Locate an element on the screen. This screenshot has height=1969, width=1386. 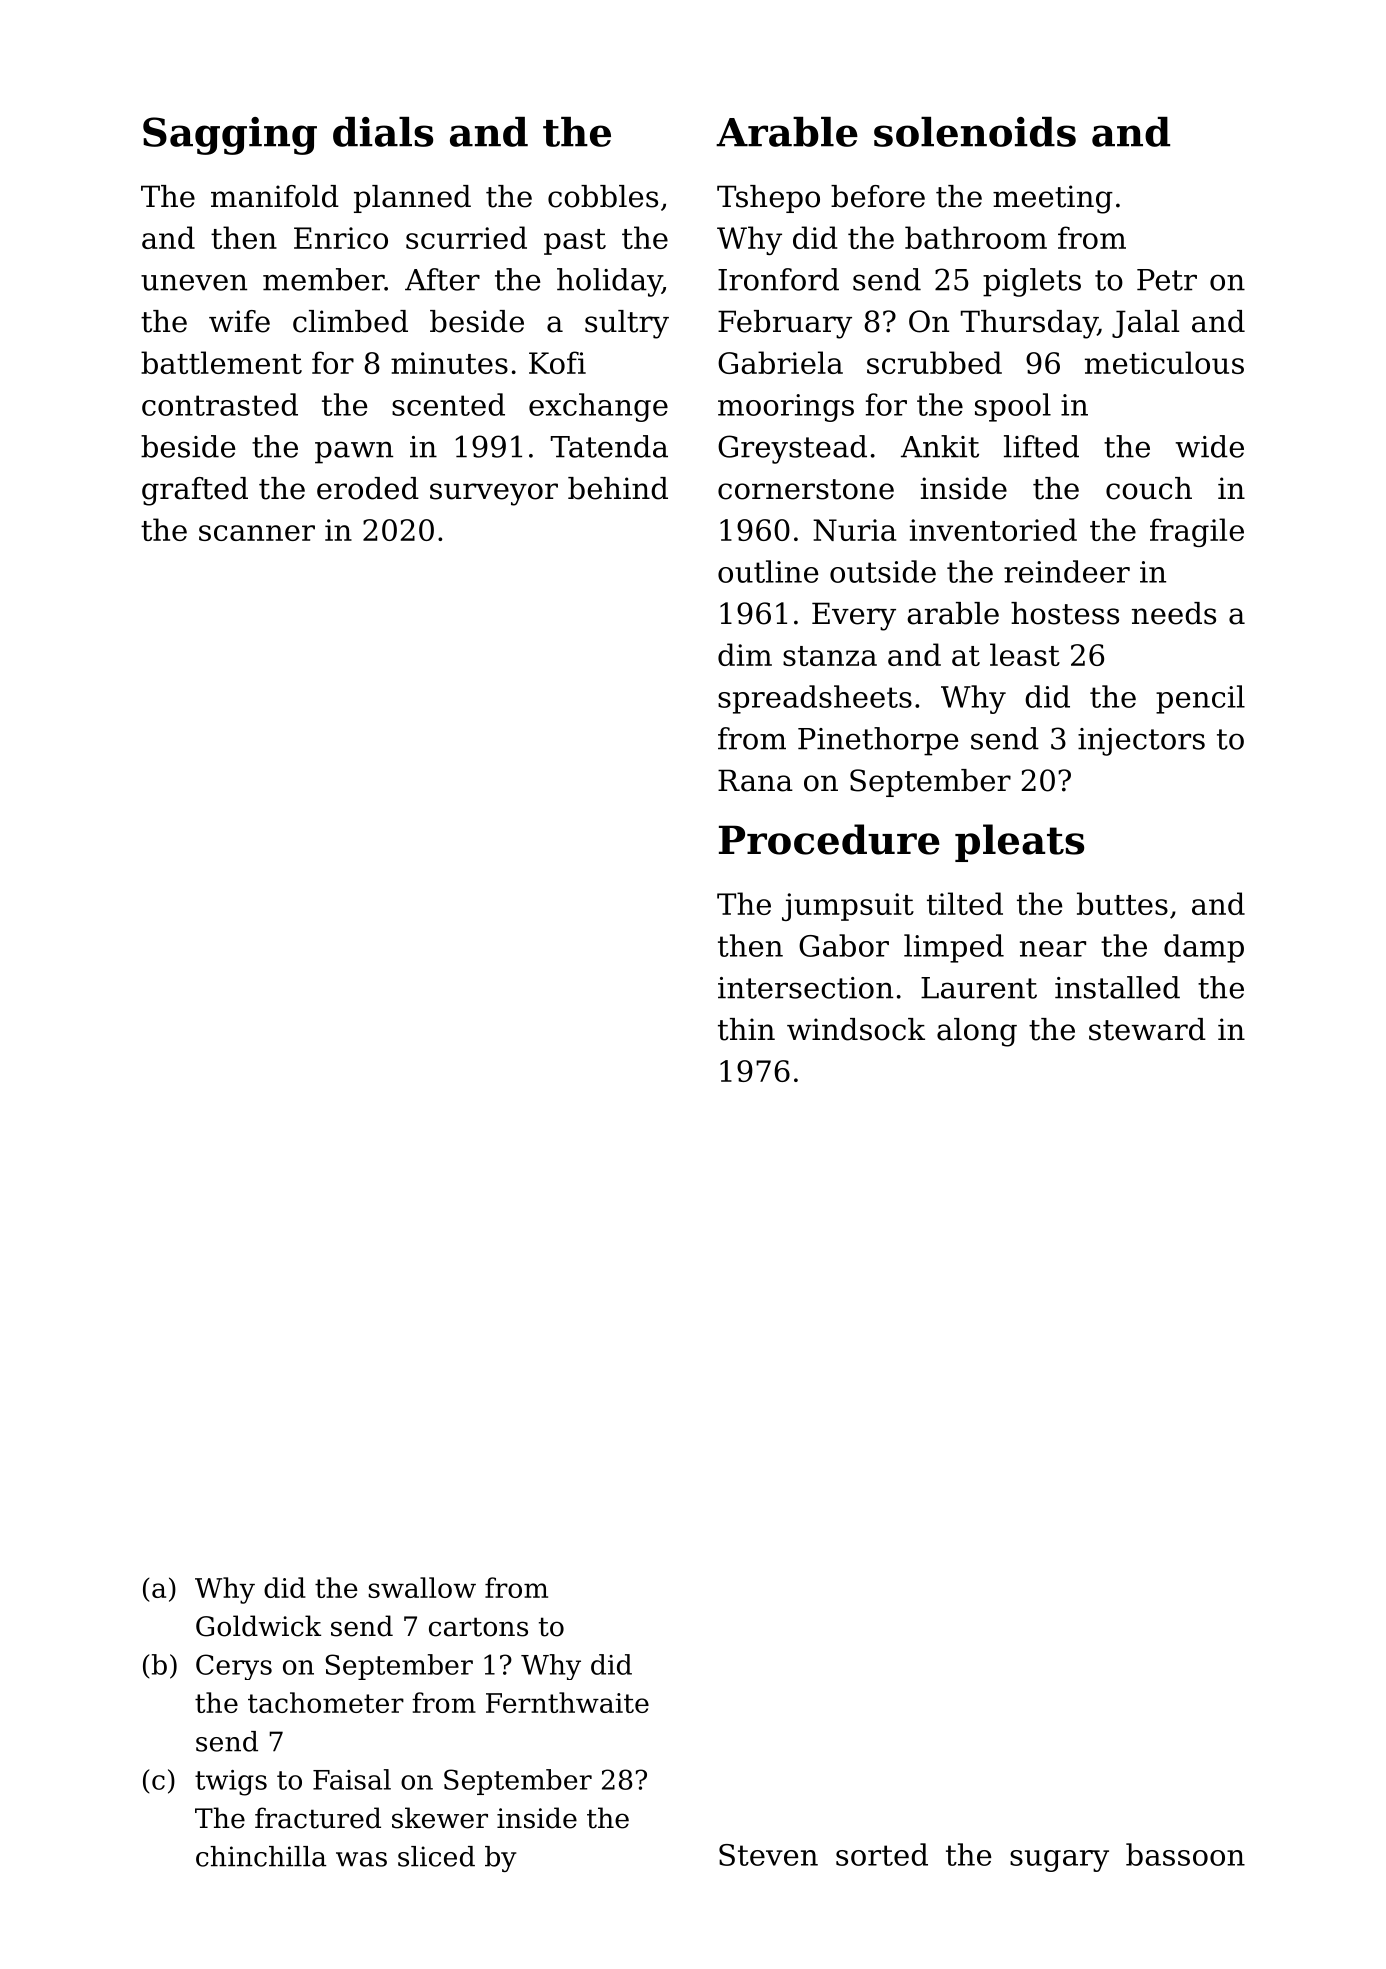
bassoon is located at coordinates (1185, 1854).
